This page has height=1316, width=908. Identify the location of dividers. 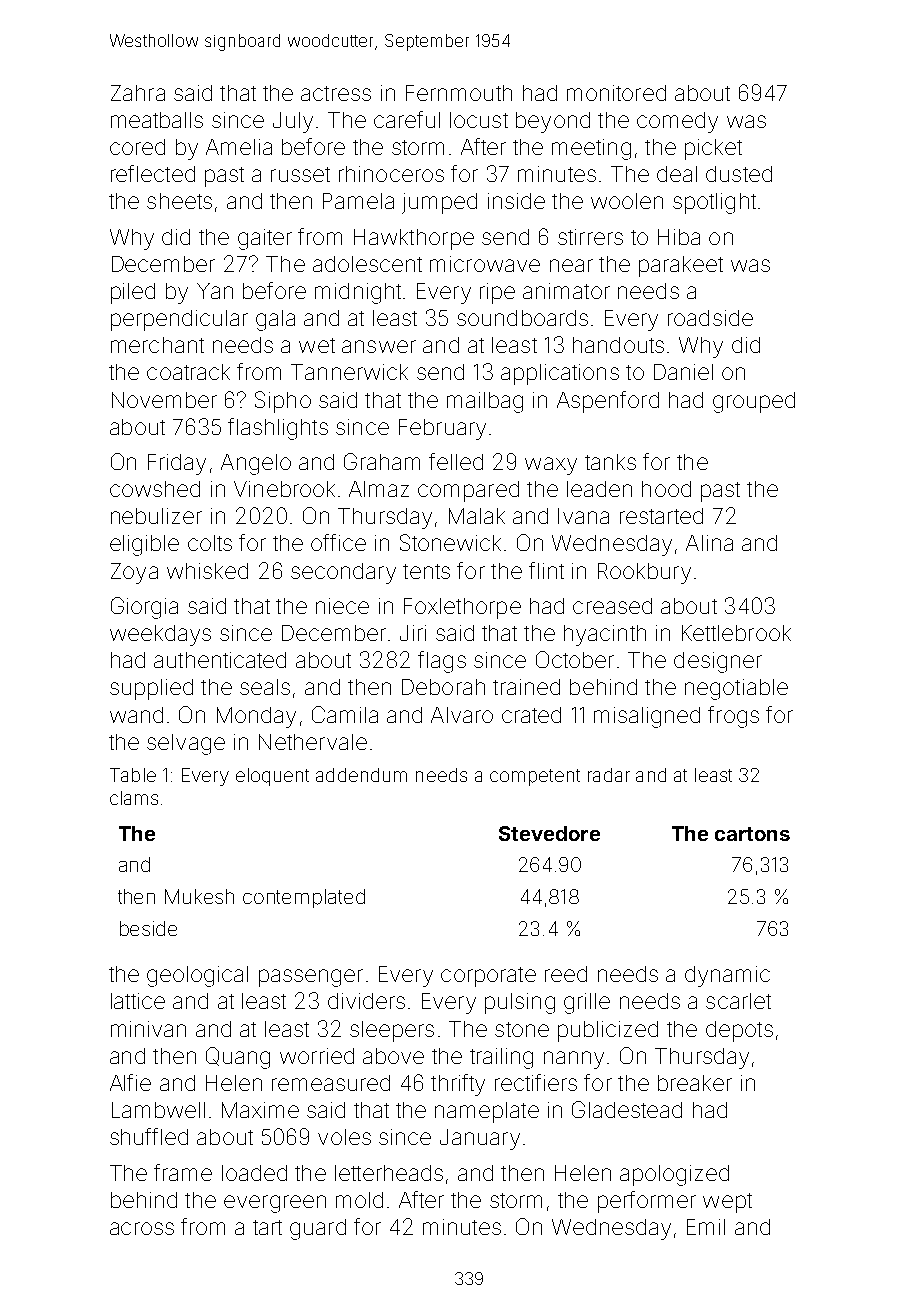
(366, 1001).
